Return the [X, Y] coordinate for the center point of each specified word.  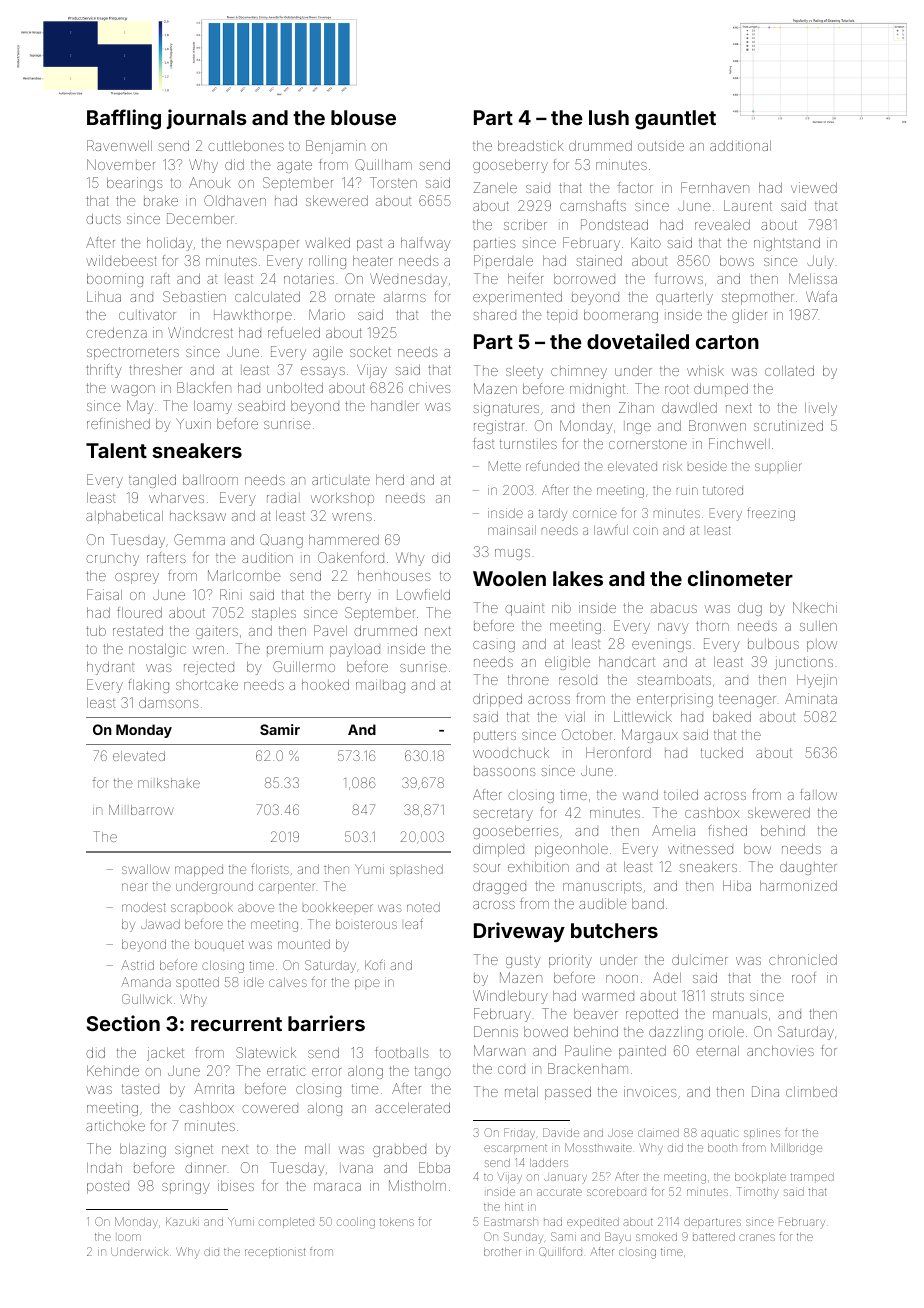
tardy [553, 514]
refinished [118, 423]
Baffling [124, 119]
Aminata [811, 698]
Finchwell [739, 443]
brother [502, 1252]
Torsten [393, 182]
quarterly [684, 298]
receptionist [275, 1253]
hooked [325, 684]
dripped [497, 700]
